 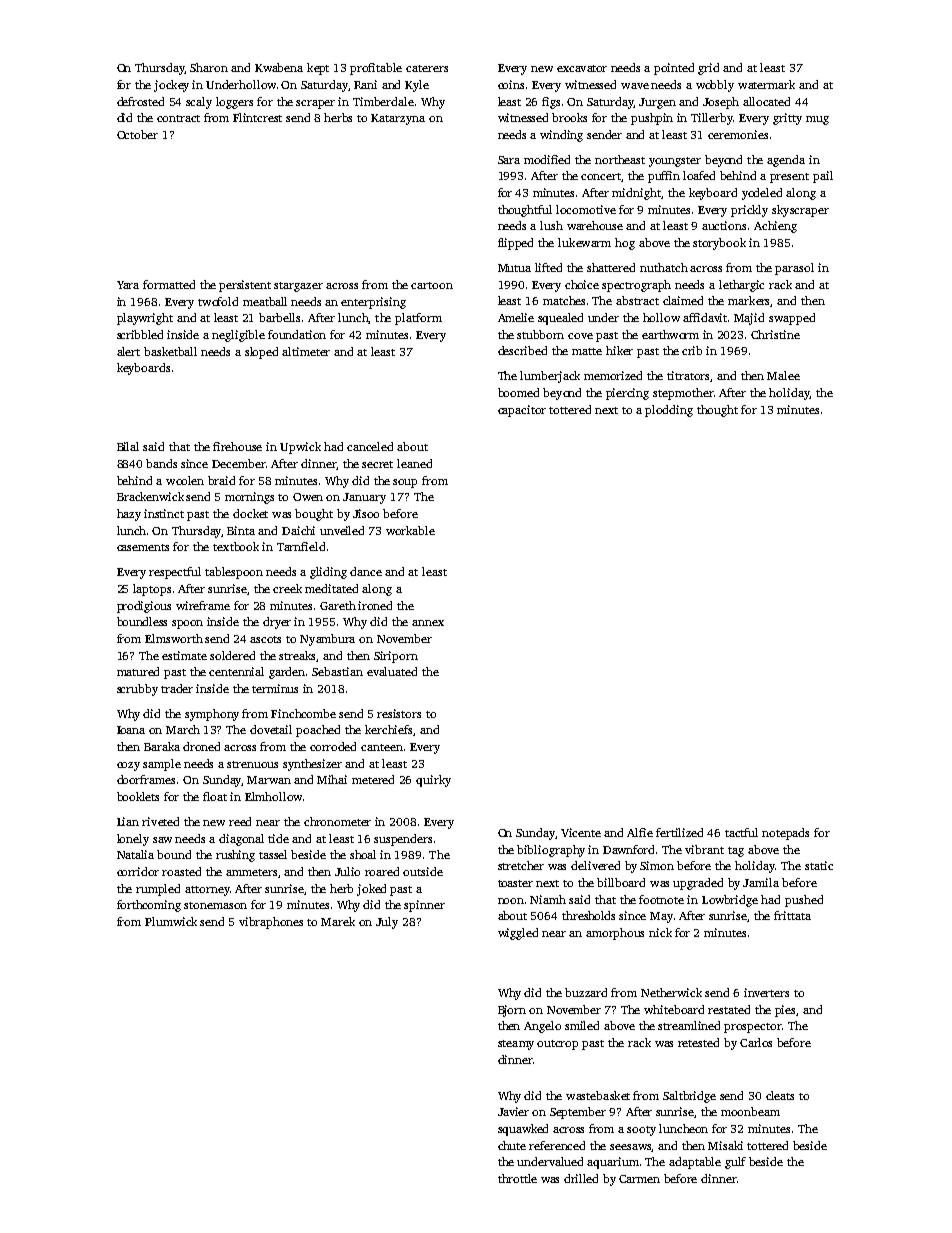 I want to click on Plumwick, so click(x=171, y=921).
